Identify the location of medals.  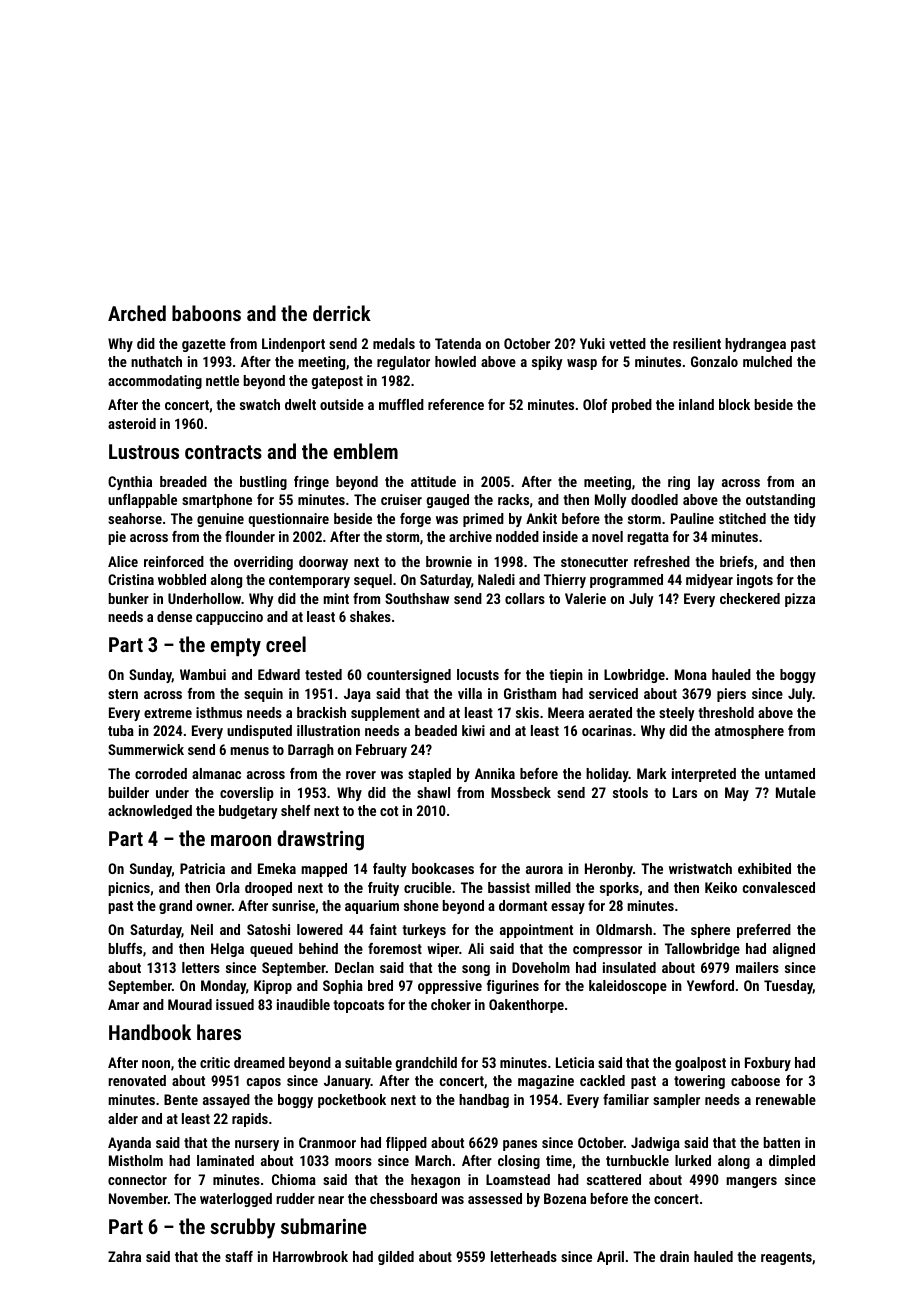
(394, 343).
